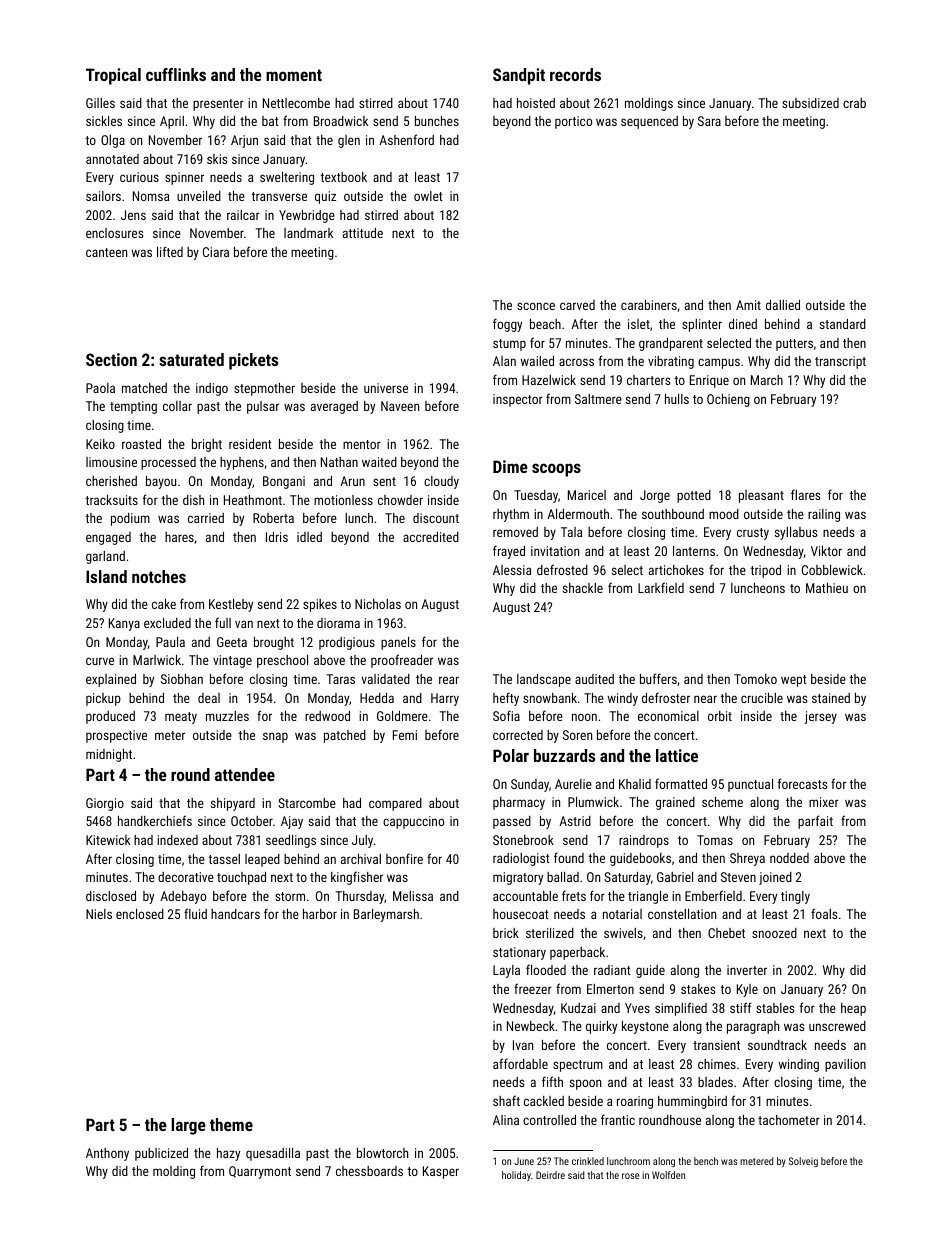 The image size is (952, 1233). I want to click on Nomsa, so click(151, 196).
